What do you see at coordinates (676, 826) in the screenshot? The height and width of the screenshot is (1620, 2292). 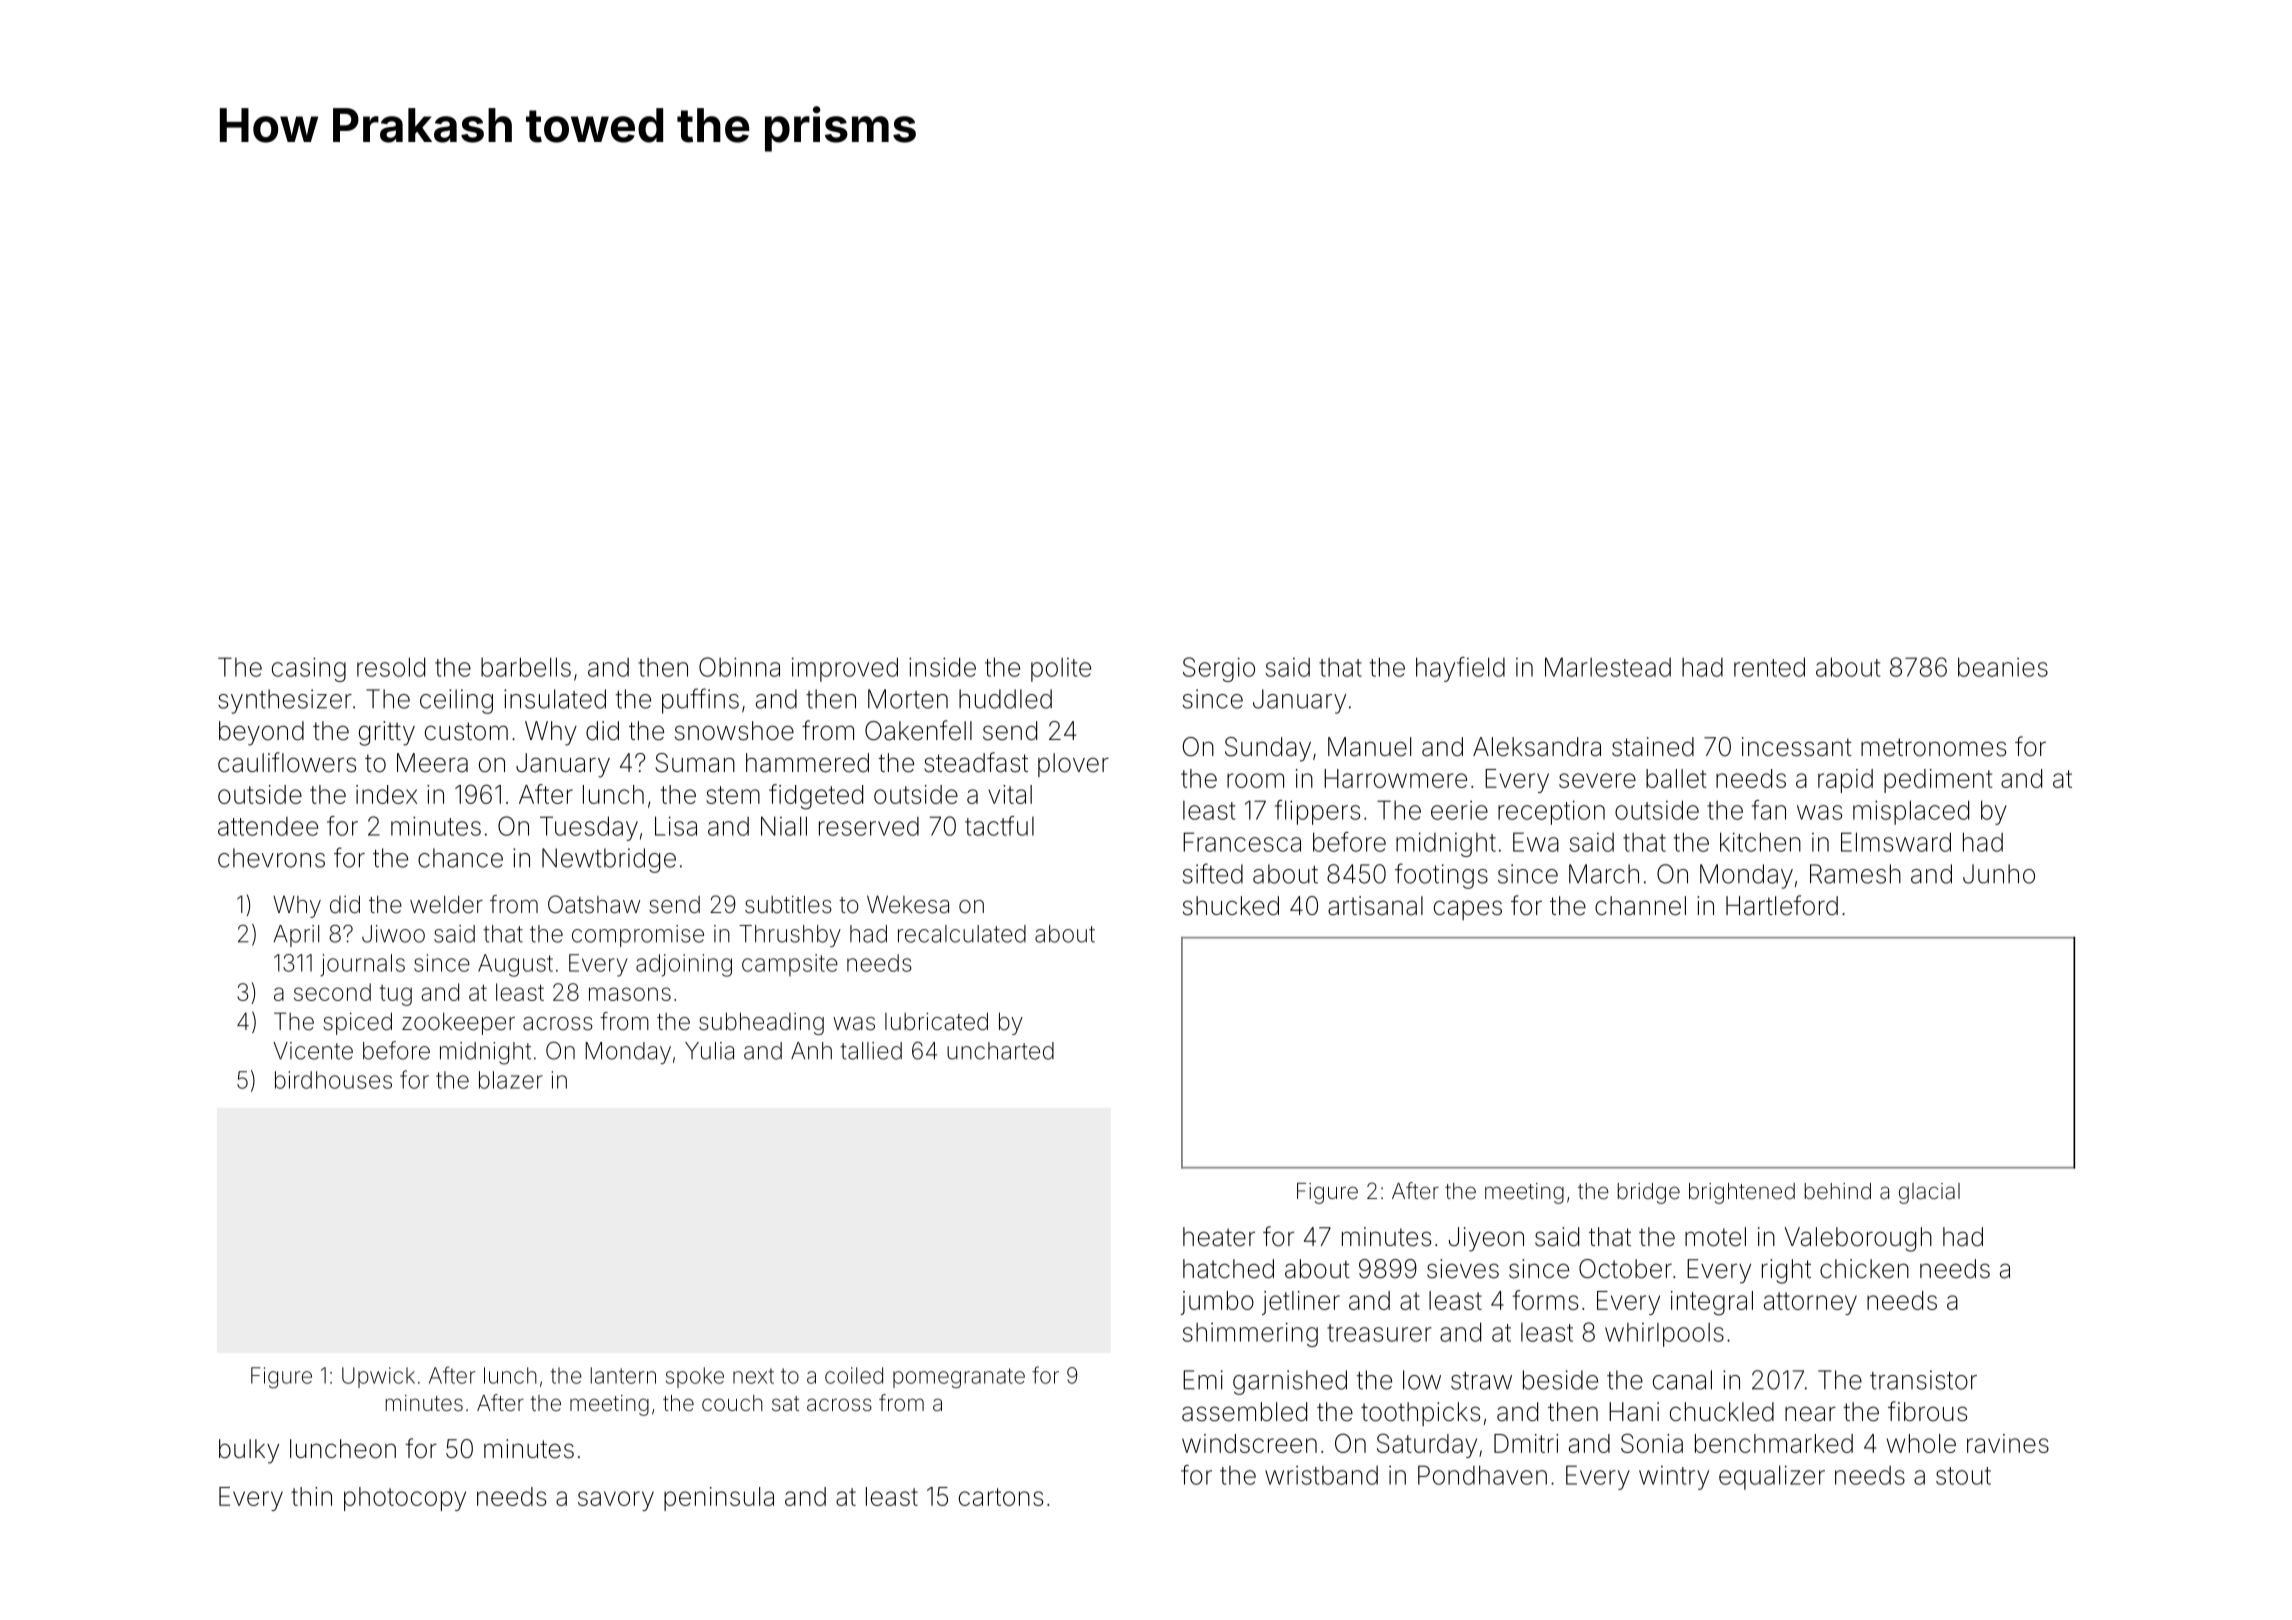 I see `Lisa` at bounding box center [676, 826].
